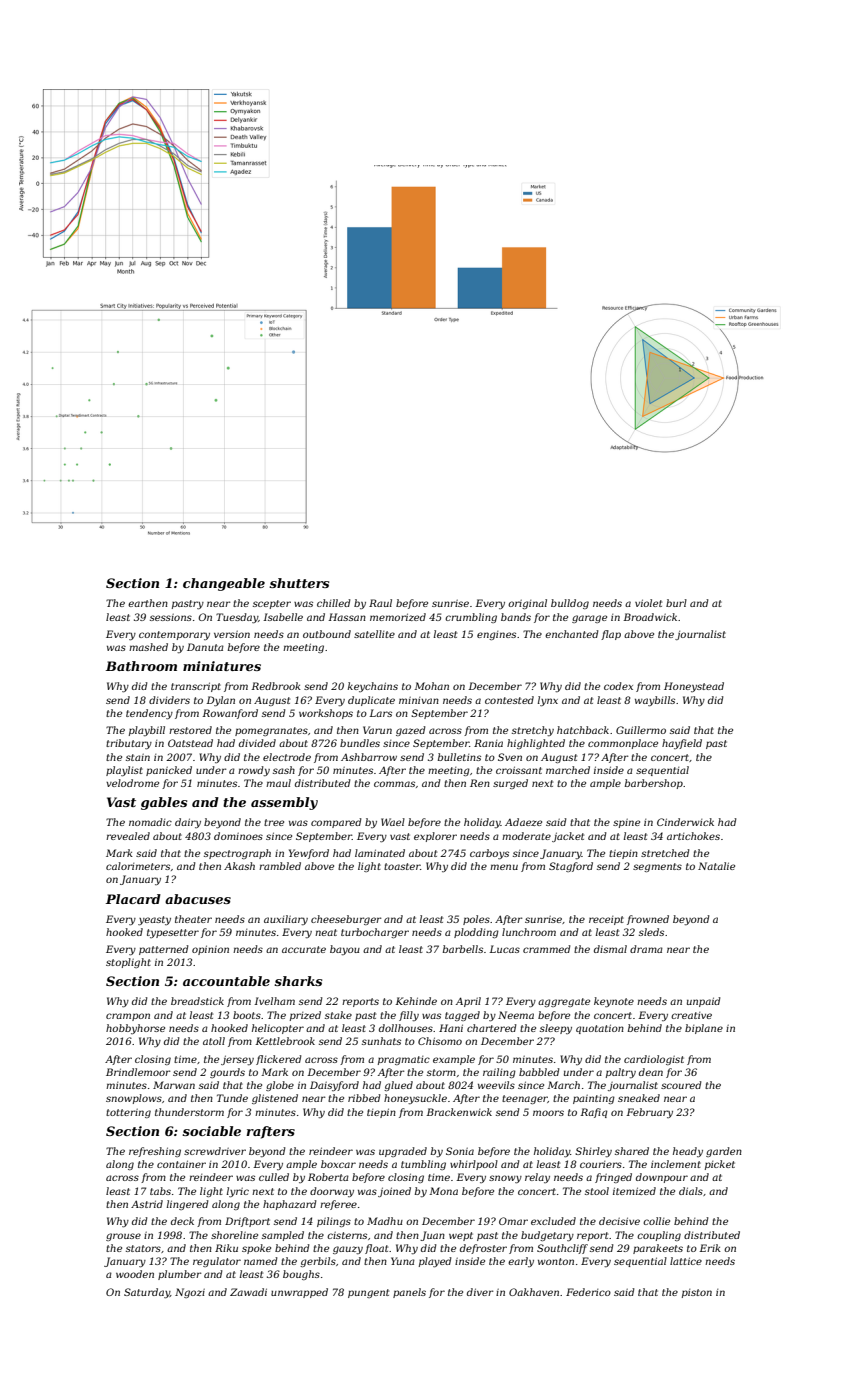 This document has height=1400, width=849. I want to click on turbocharger, so click(375, 933).
